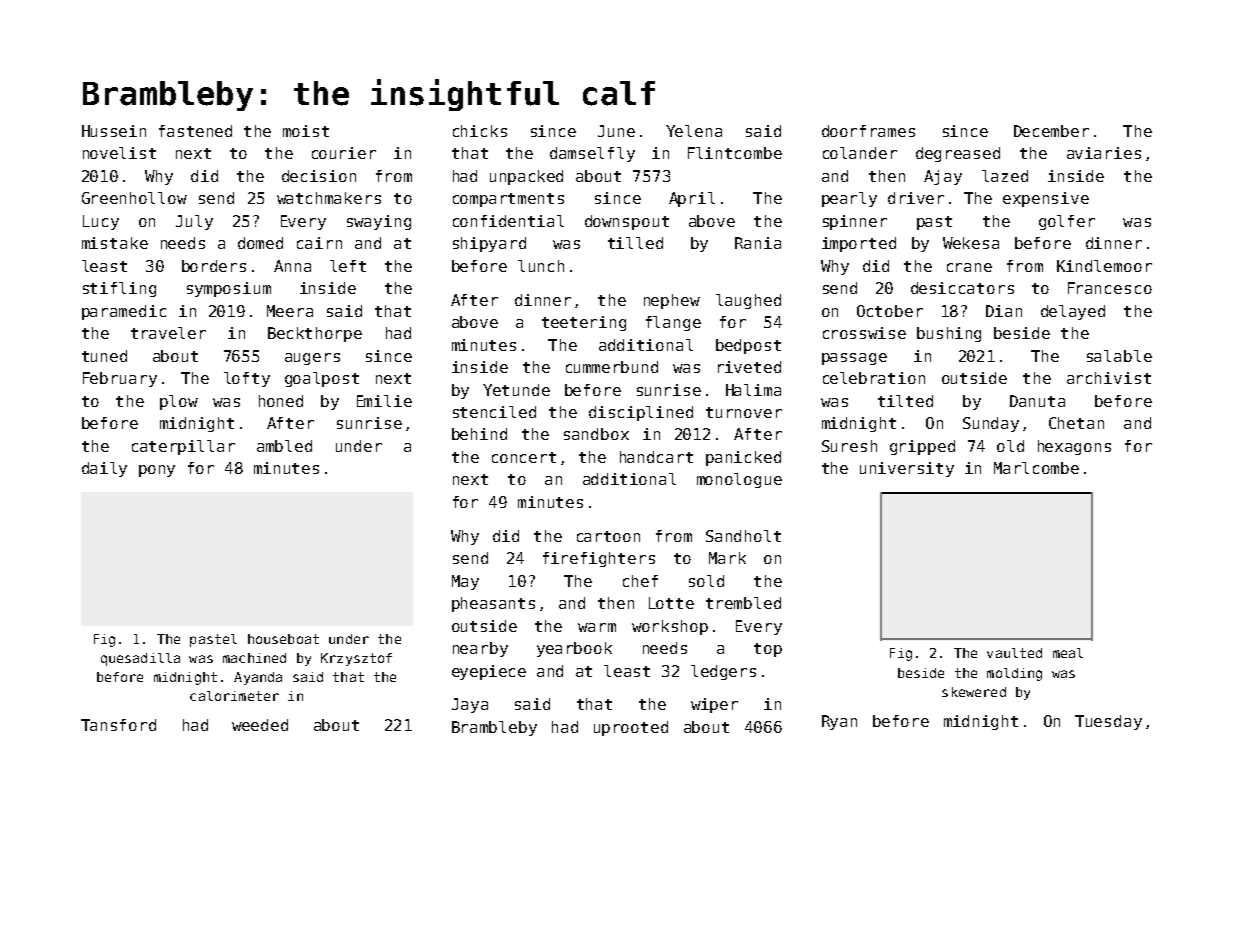 The height and width of the image is (952, 1233). What do you see at coordinates (907, 469) in the image?
I see `university` at bounding box center [907, 469].
